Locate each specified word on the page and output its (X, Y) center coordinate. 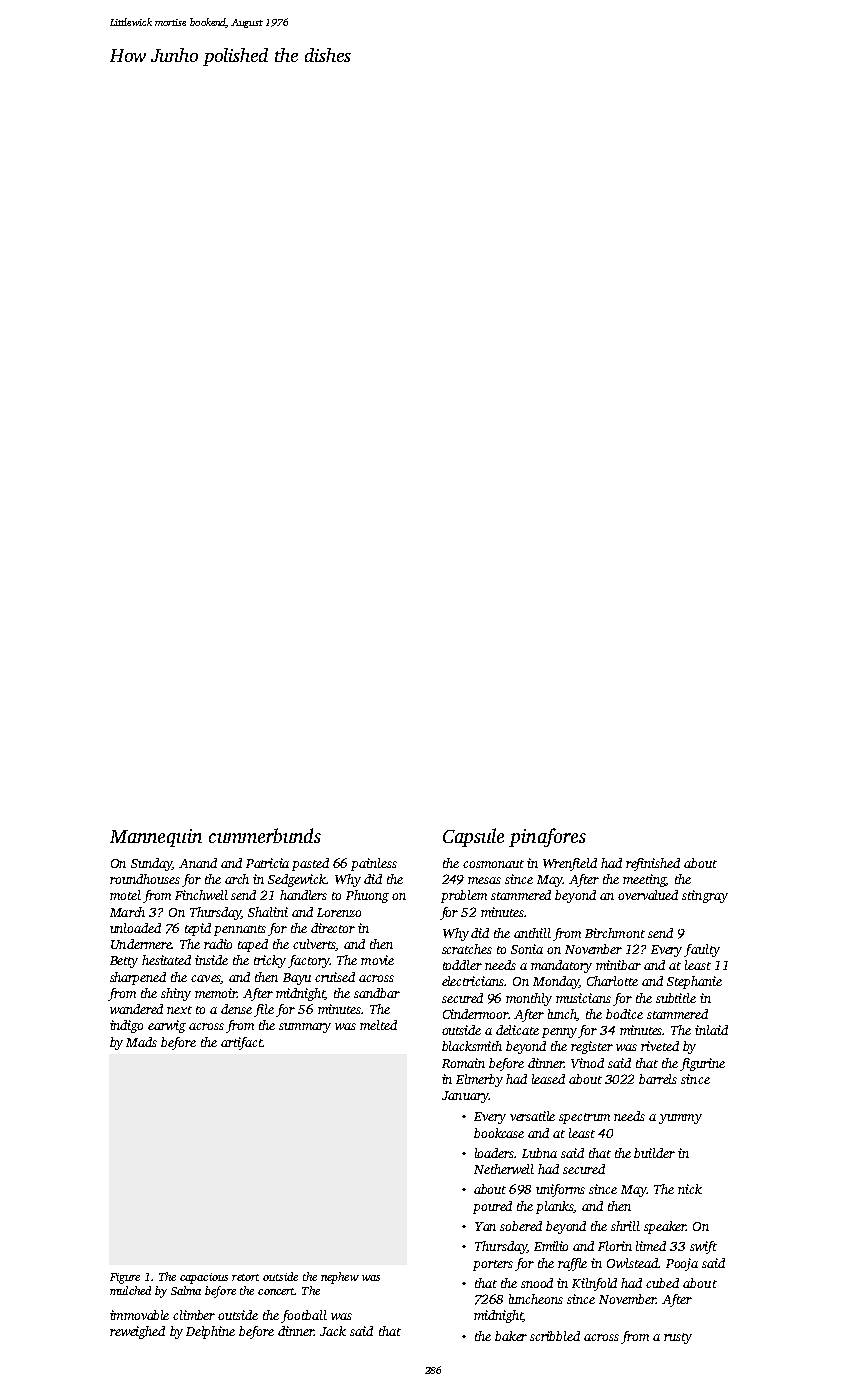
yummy (680, 1119)
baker (511, 1336)
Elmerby (479, 1080)
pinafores (547, 837)
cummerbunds (265, 835)
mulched (130, 1290)
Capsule (473, 837)
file (264, 1010)
